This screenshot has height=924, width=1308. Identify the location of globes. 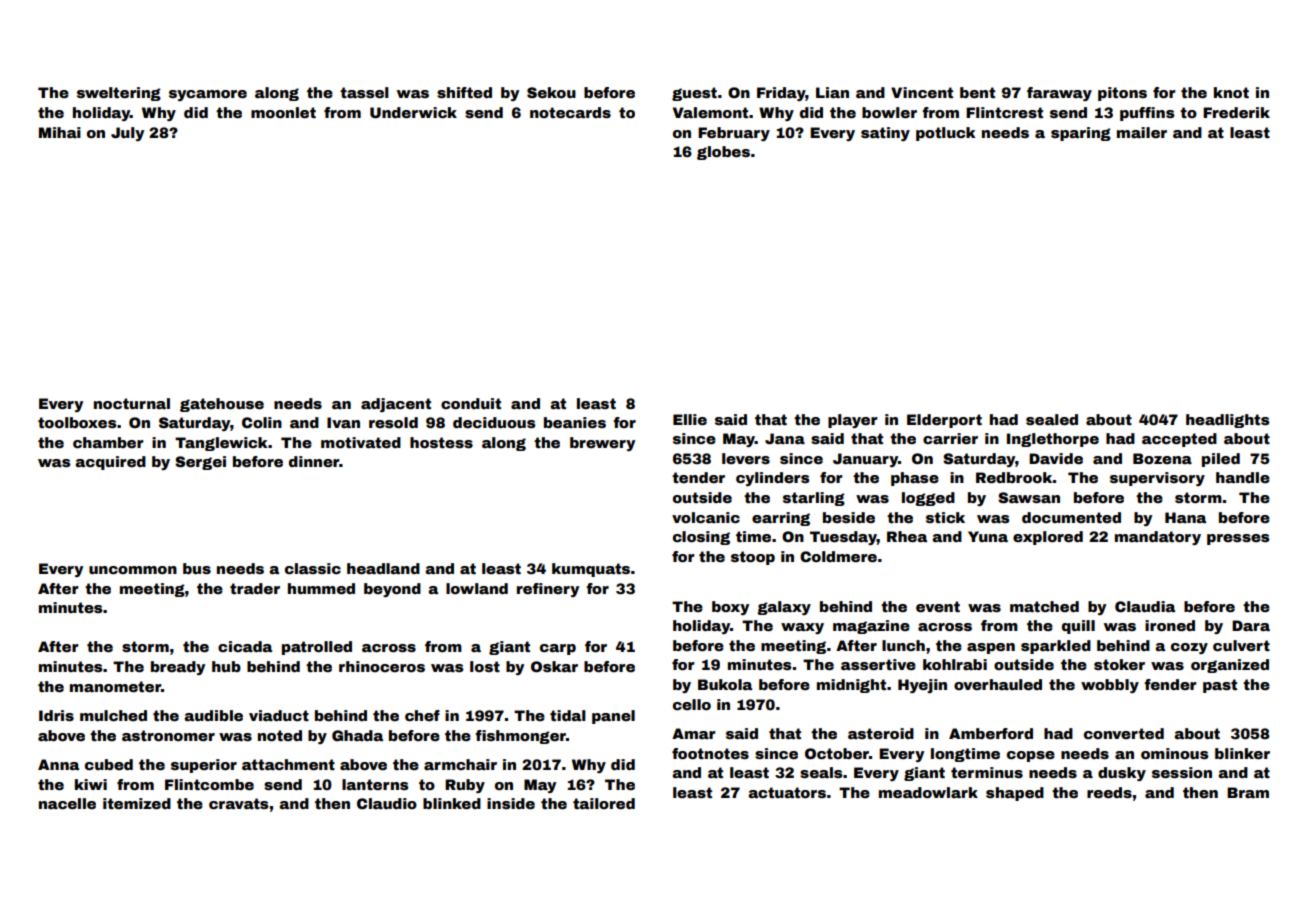
(723, 153).
